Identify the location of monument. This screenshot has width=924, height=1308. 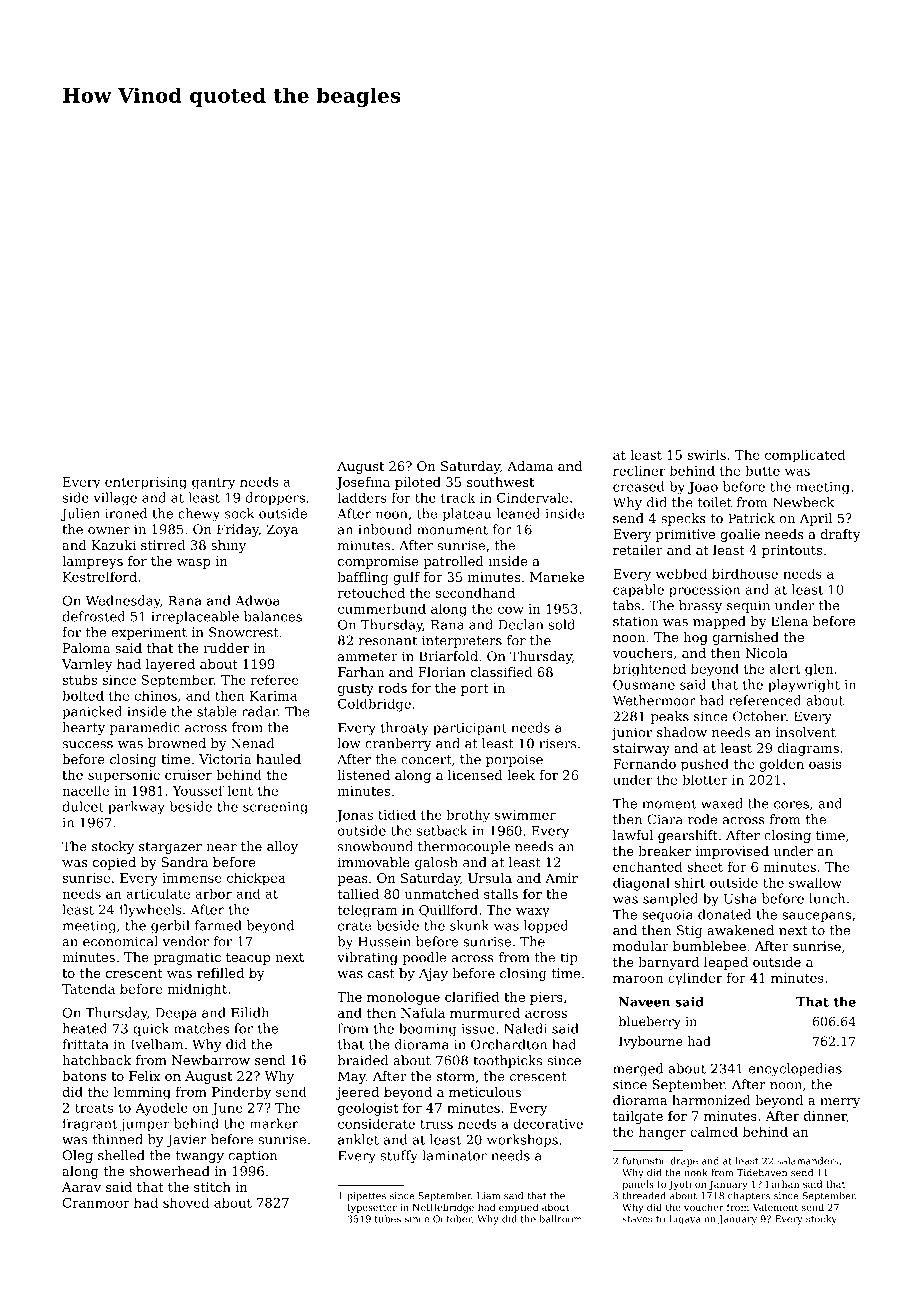
(452, 530).
